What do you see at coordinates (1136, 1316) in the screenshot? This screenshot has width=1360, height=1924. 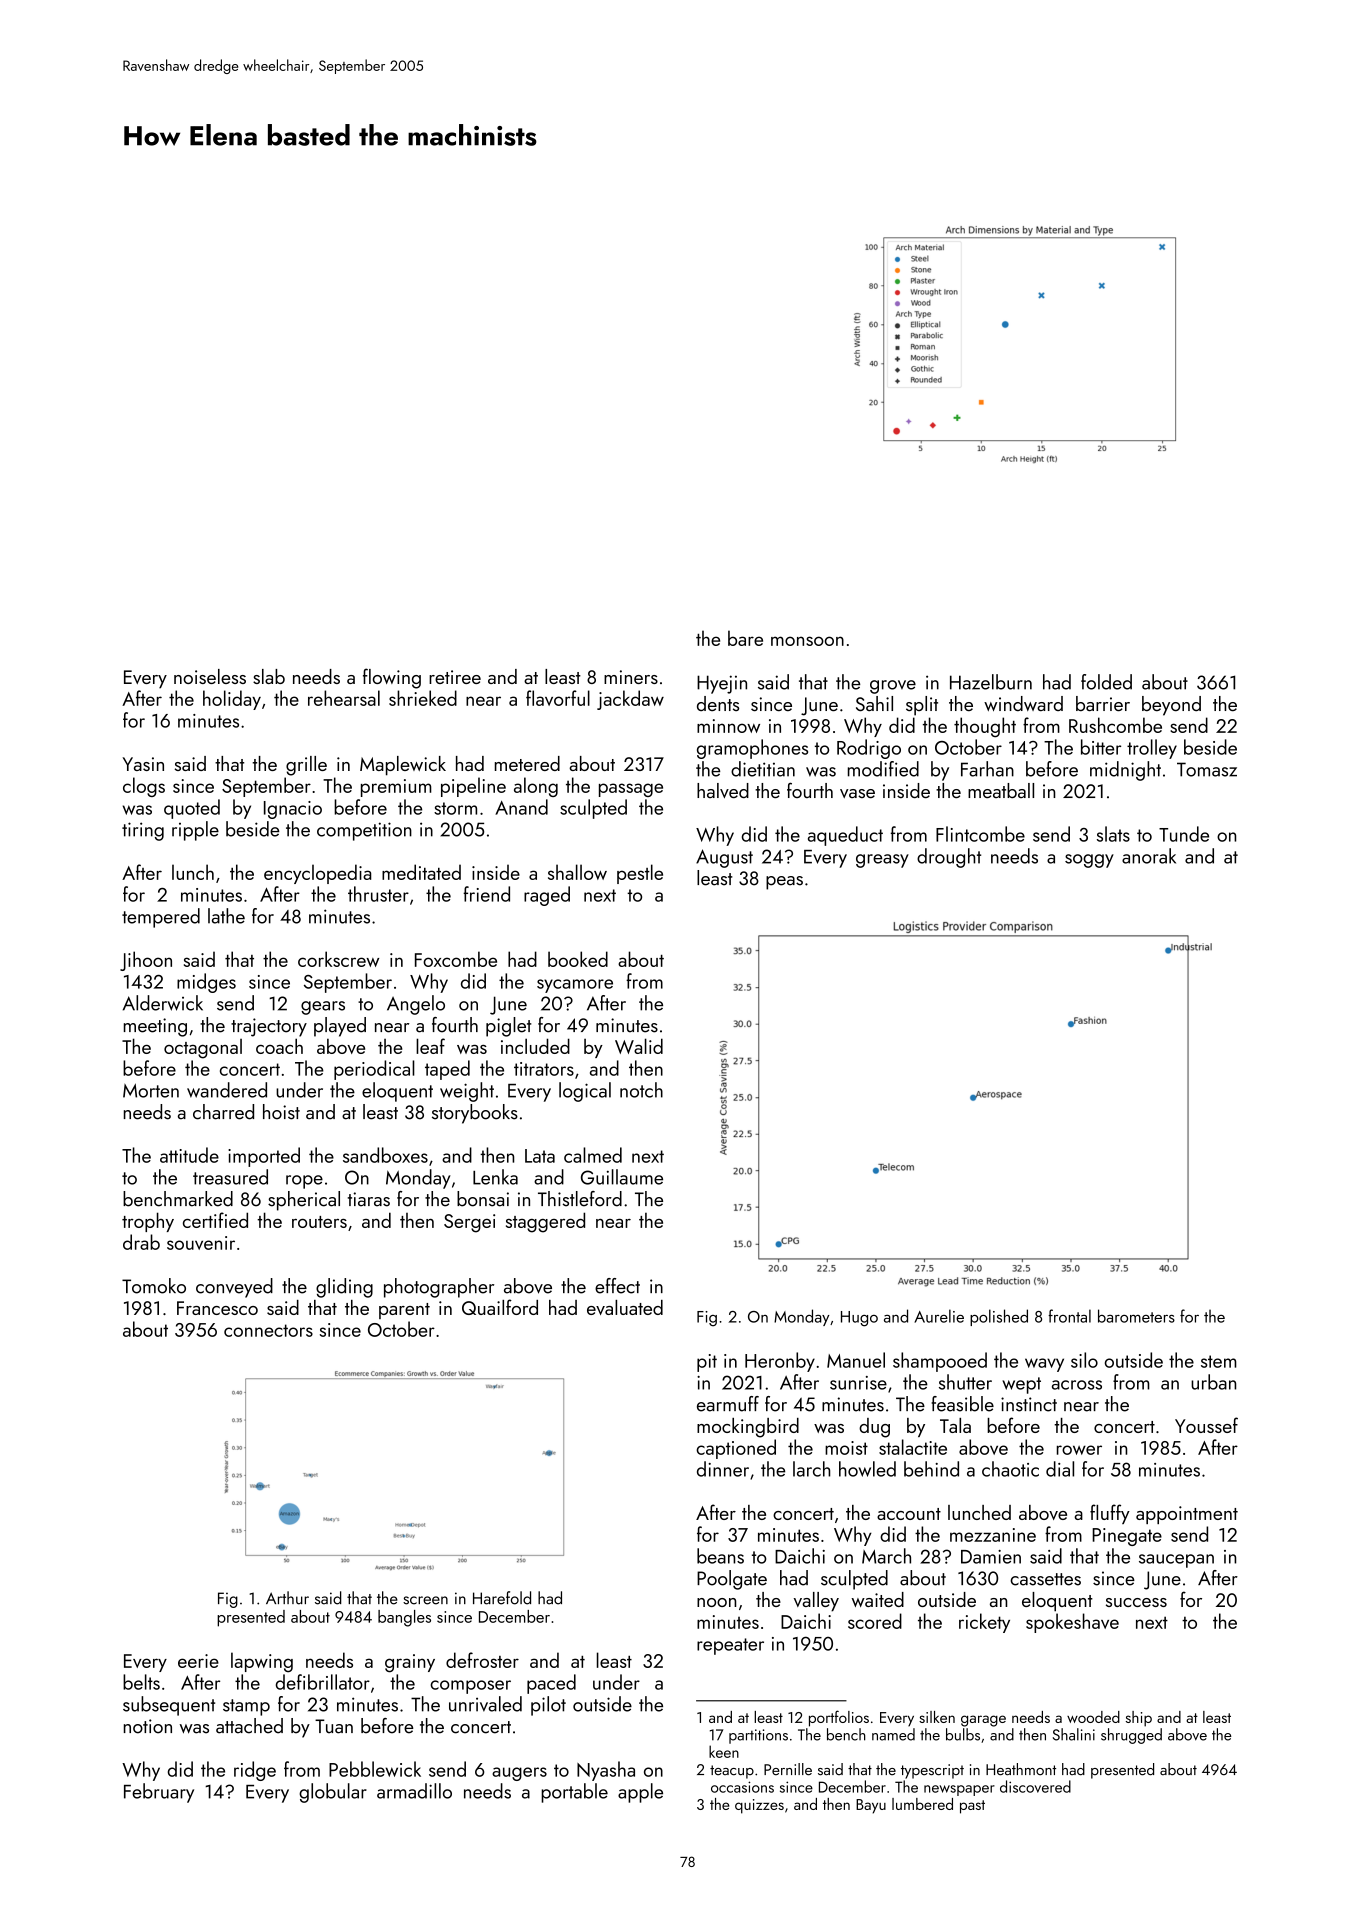 I see `barometers` at bounding box center [1136, 1316].
